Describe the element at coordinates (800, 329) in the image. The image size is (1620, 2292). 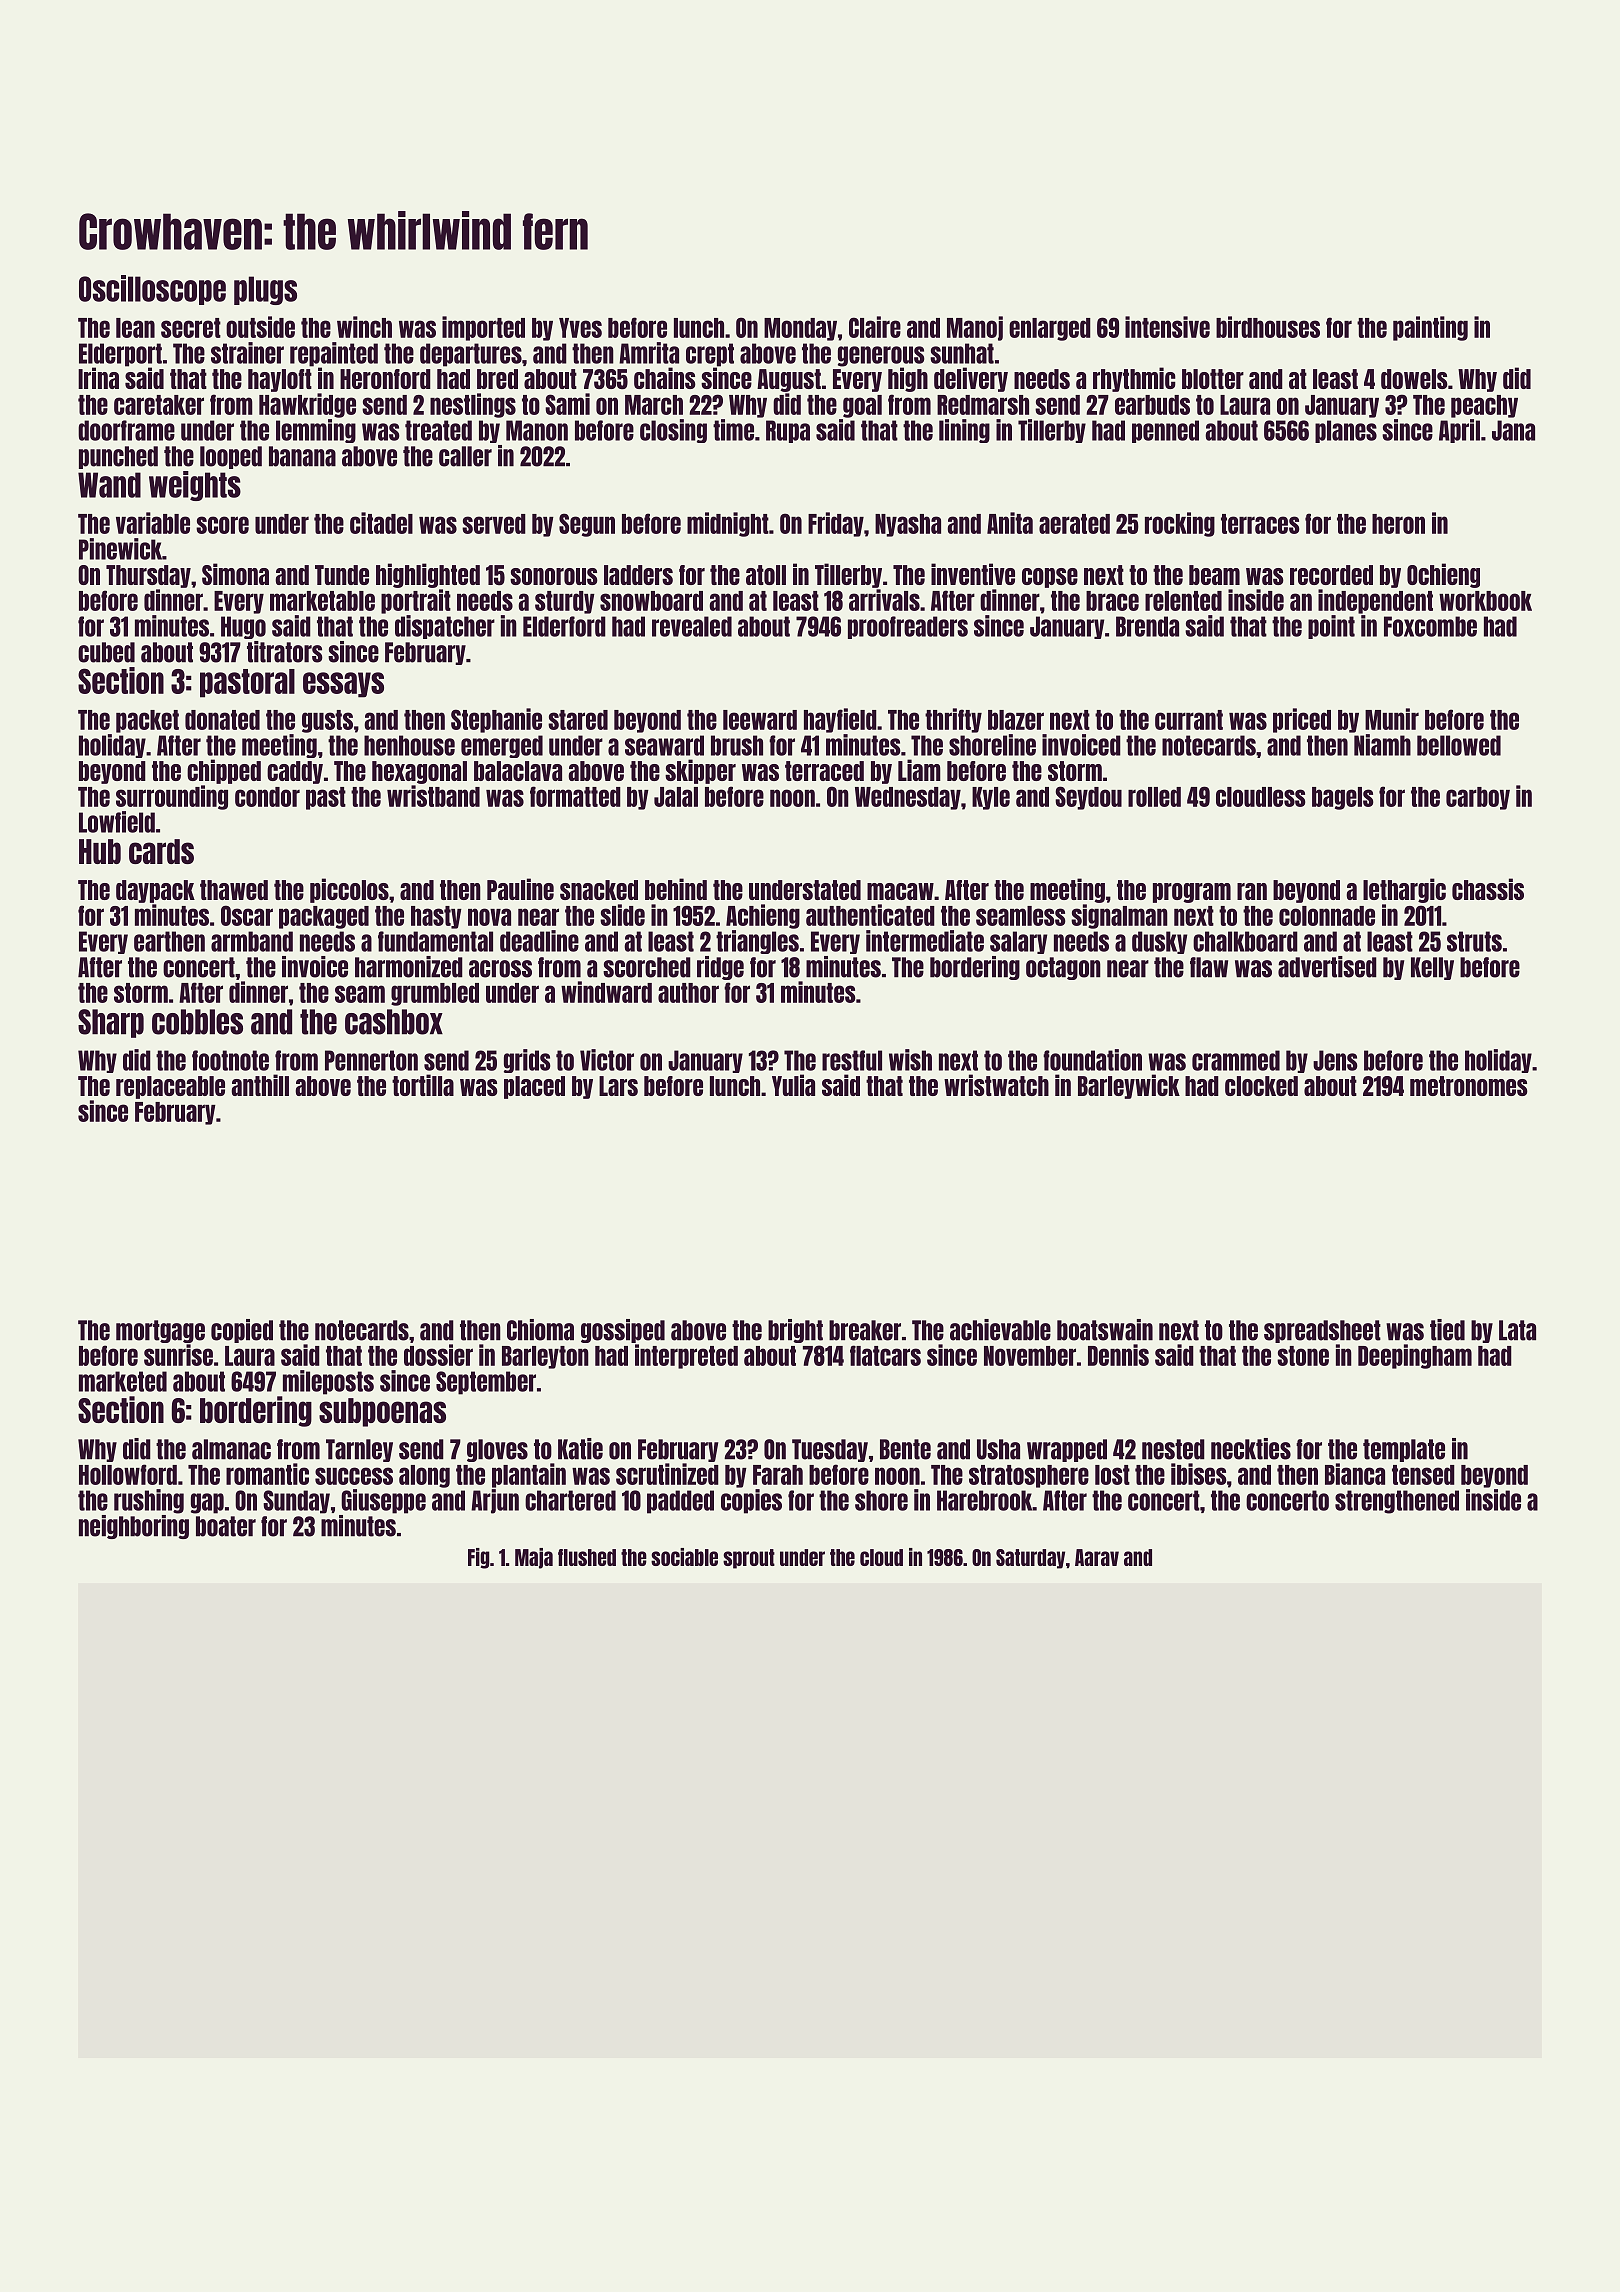
I see `Monday` at that location.
